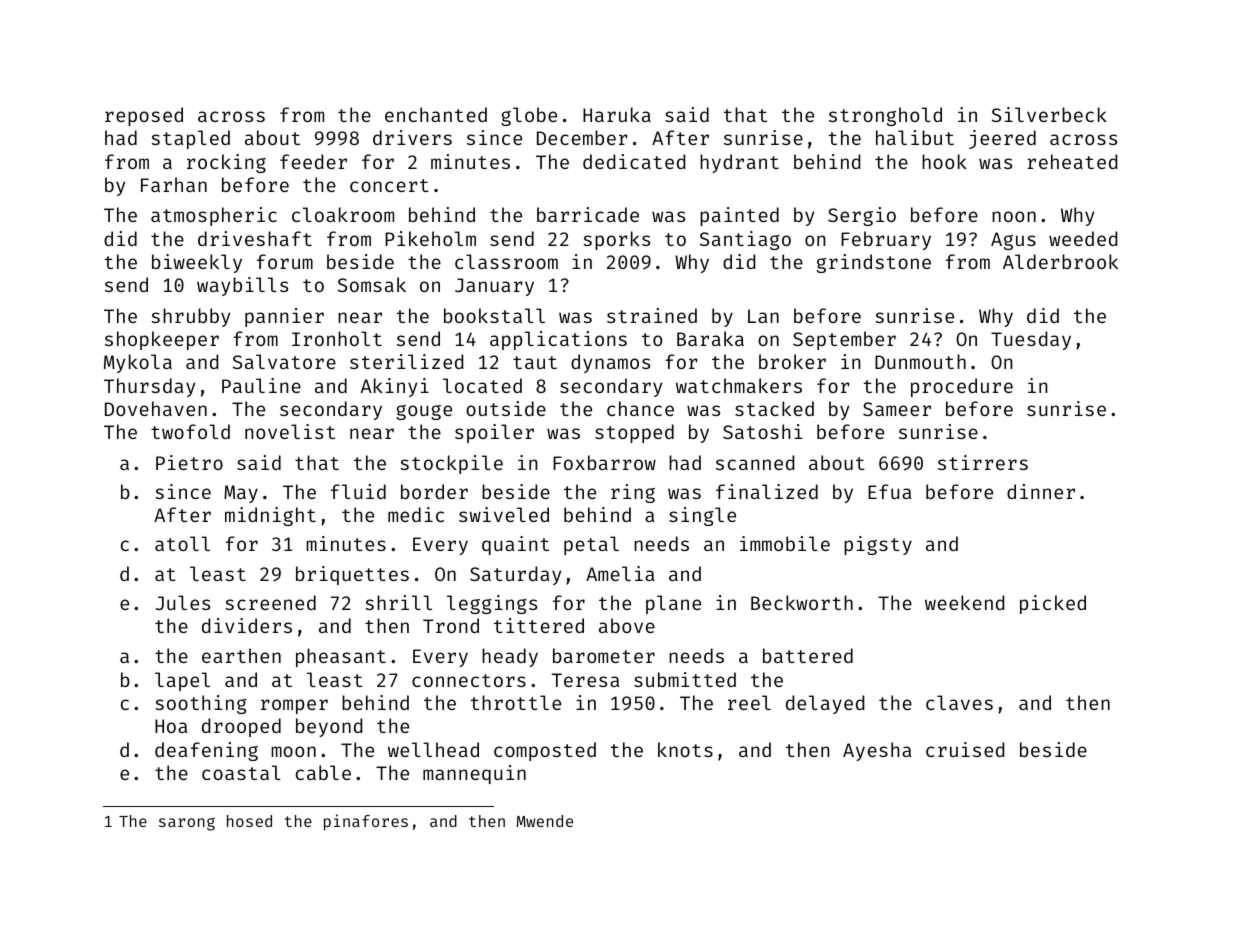 This page has height=952, width=1233. I want to click on Agus, so click(1013, 241).
